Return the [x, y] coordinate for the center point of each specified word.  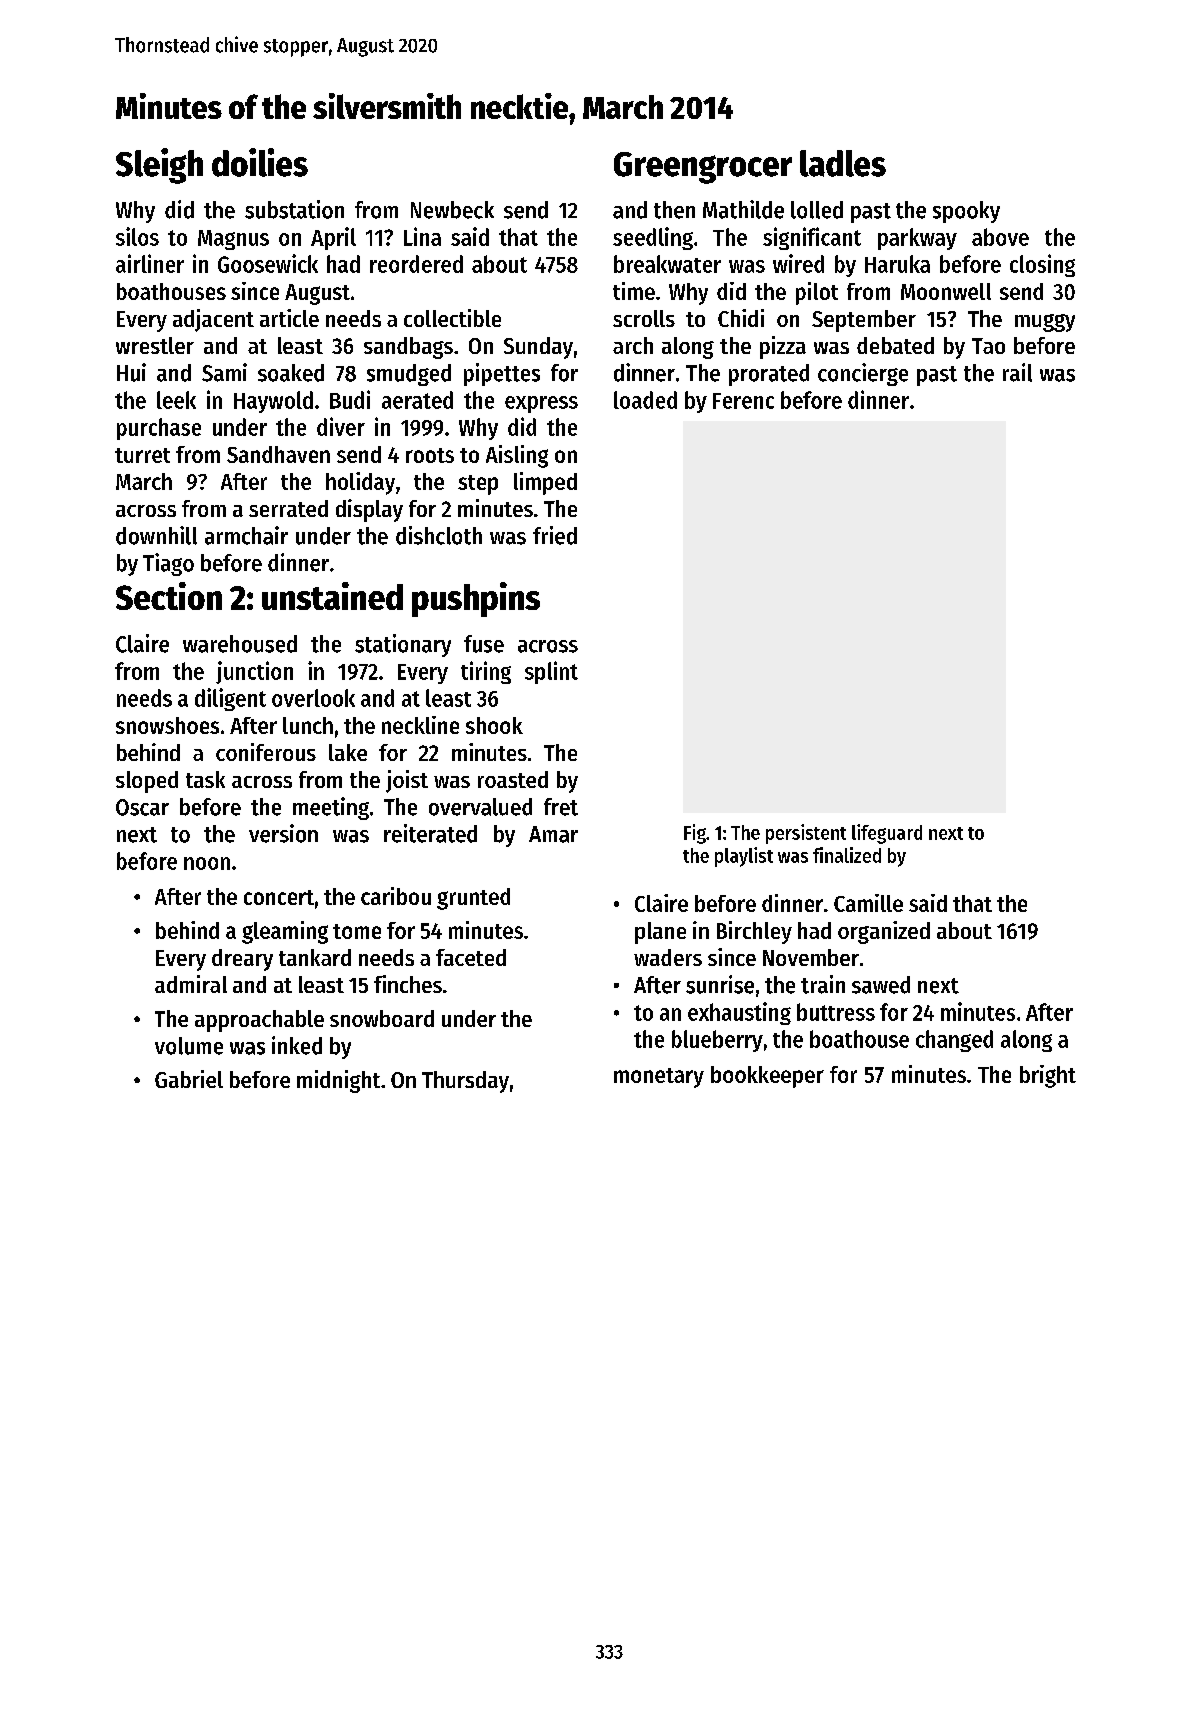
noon [207, 863]
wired [798, 263]
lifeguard [887, 834]
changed [954, 1041]
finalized [847, 855]
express [541, 404]
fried [555, 535]
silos [137, 236]
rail [1017, 372]
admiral [191, 984]
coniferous [266, 752]
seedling [653, 238]
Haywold [273, 402]
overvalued [480, 807]
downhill [156, 535]
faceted [471, 957]
